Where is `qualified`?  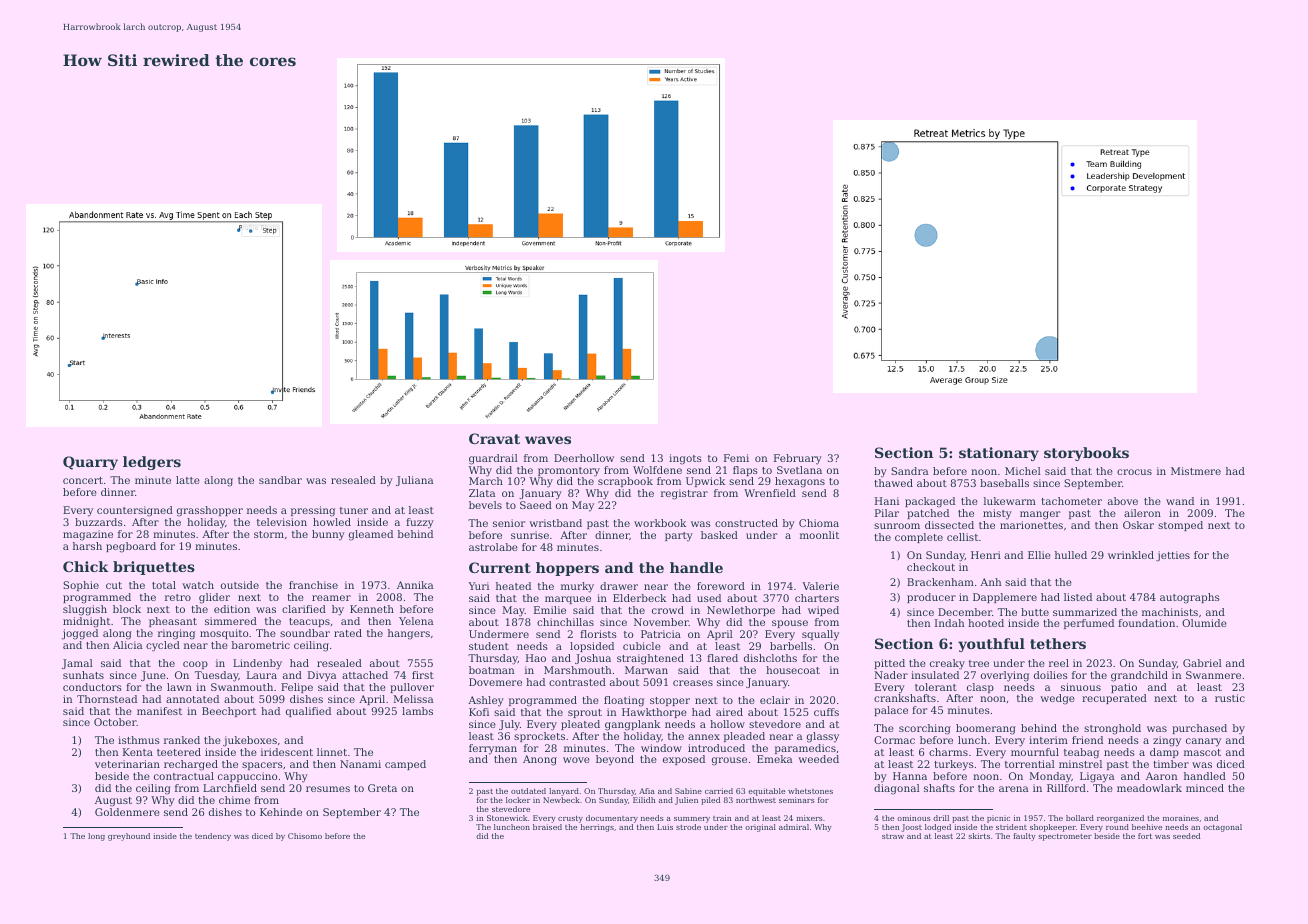
qualified is located at coordinates (308, 712).
